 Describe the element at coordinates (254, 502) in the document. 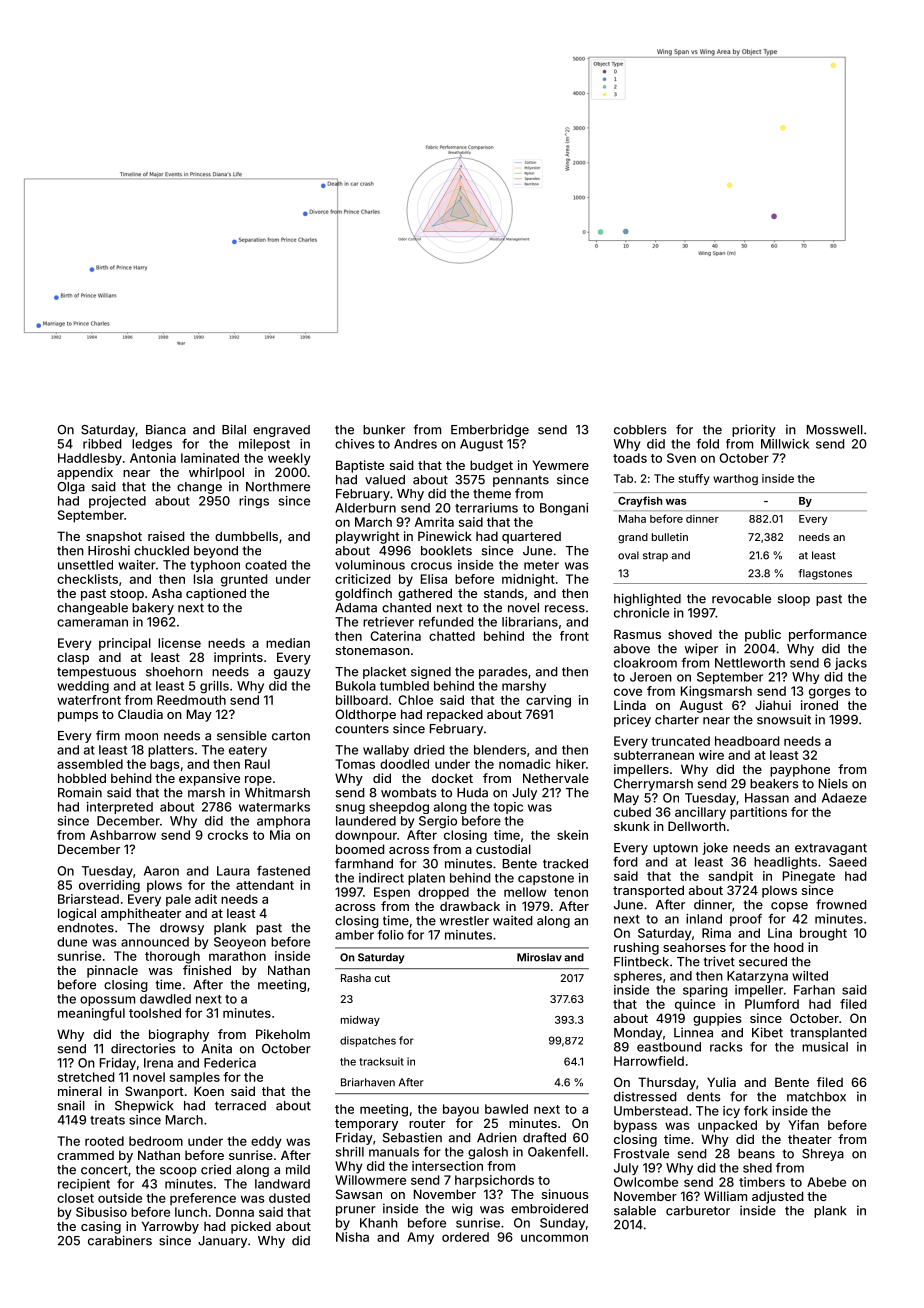

I see `rings` at that location.
